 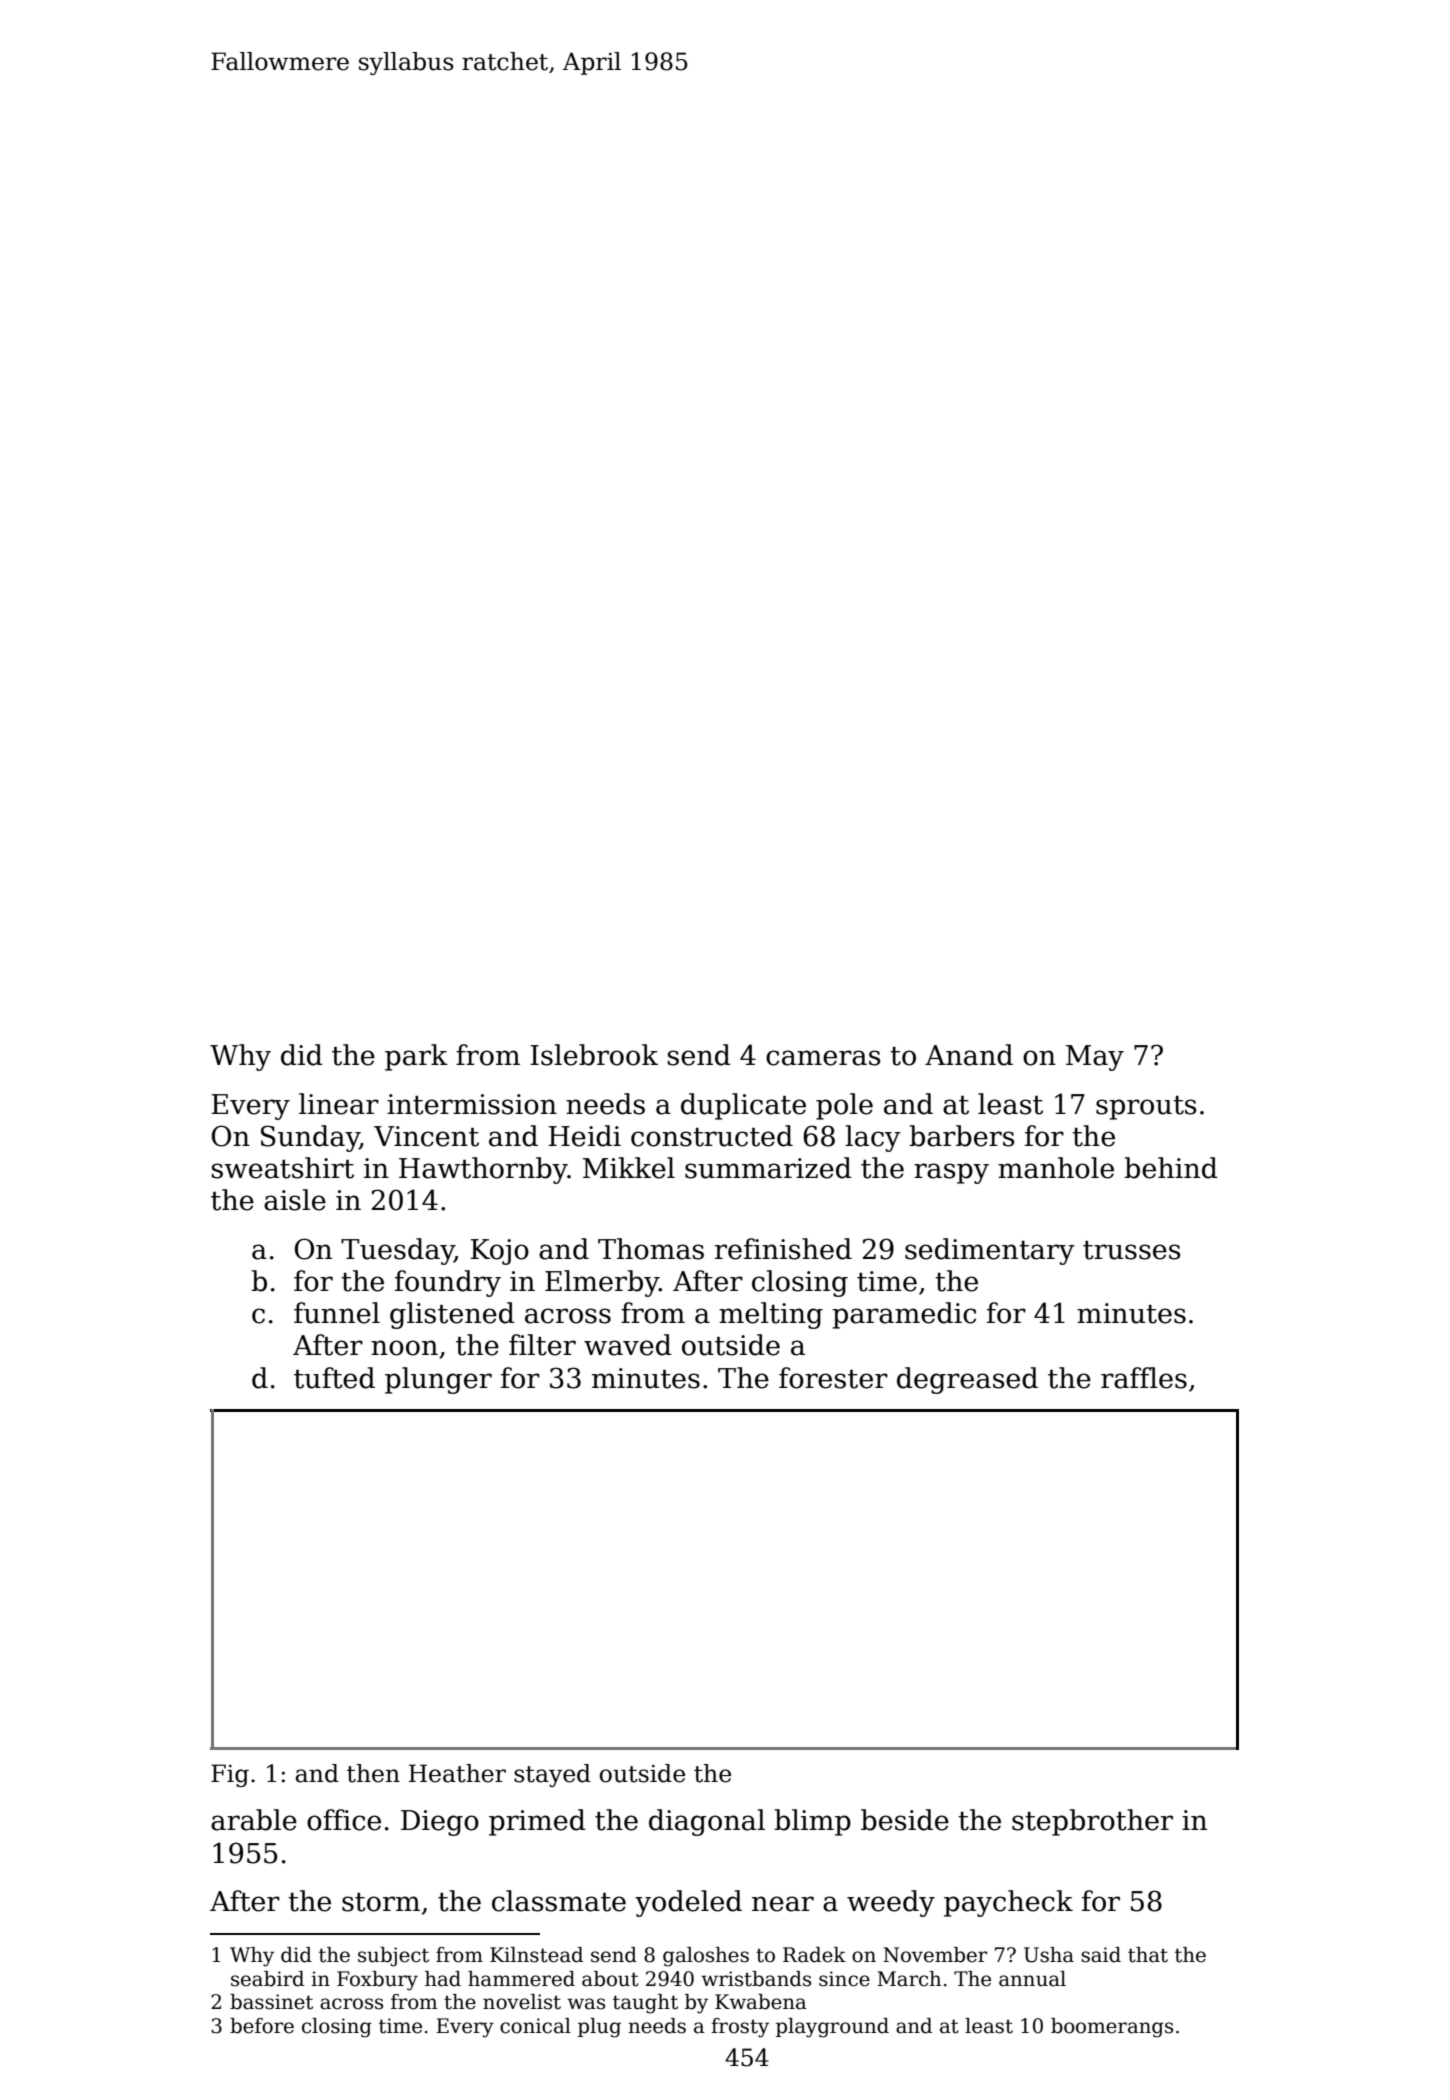 I want to click on Islebrook, so click(x=594, y=1055).
